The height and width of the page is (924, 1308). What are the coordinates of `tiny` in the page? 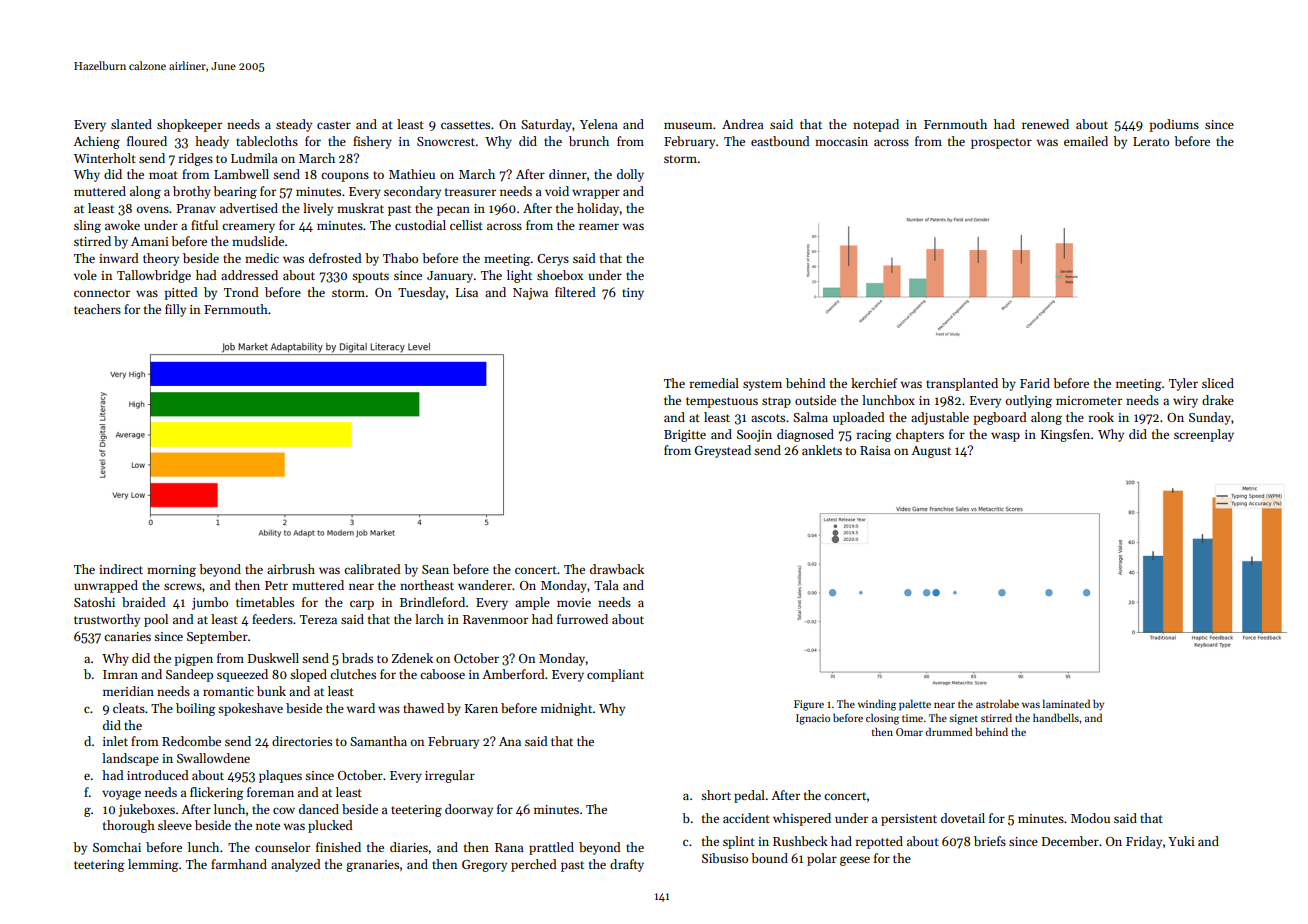 It's located at (633, 294).
